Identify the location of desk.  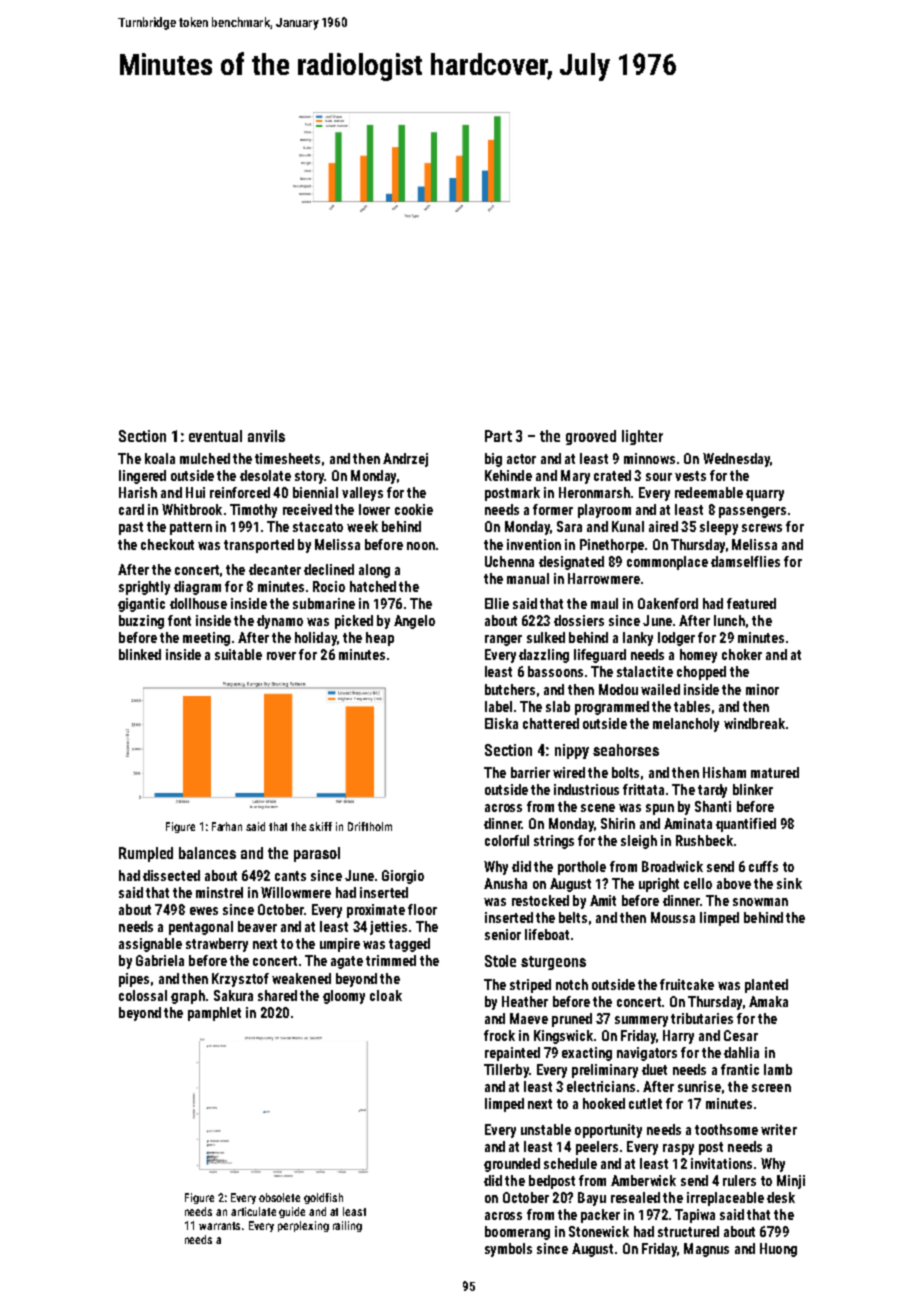
(781, 1197).
